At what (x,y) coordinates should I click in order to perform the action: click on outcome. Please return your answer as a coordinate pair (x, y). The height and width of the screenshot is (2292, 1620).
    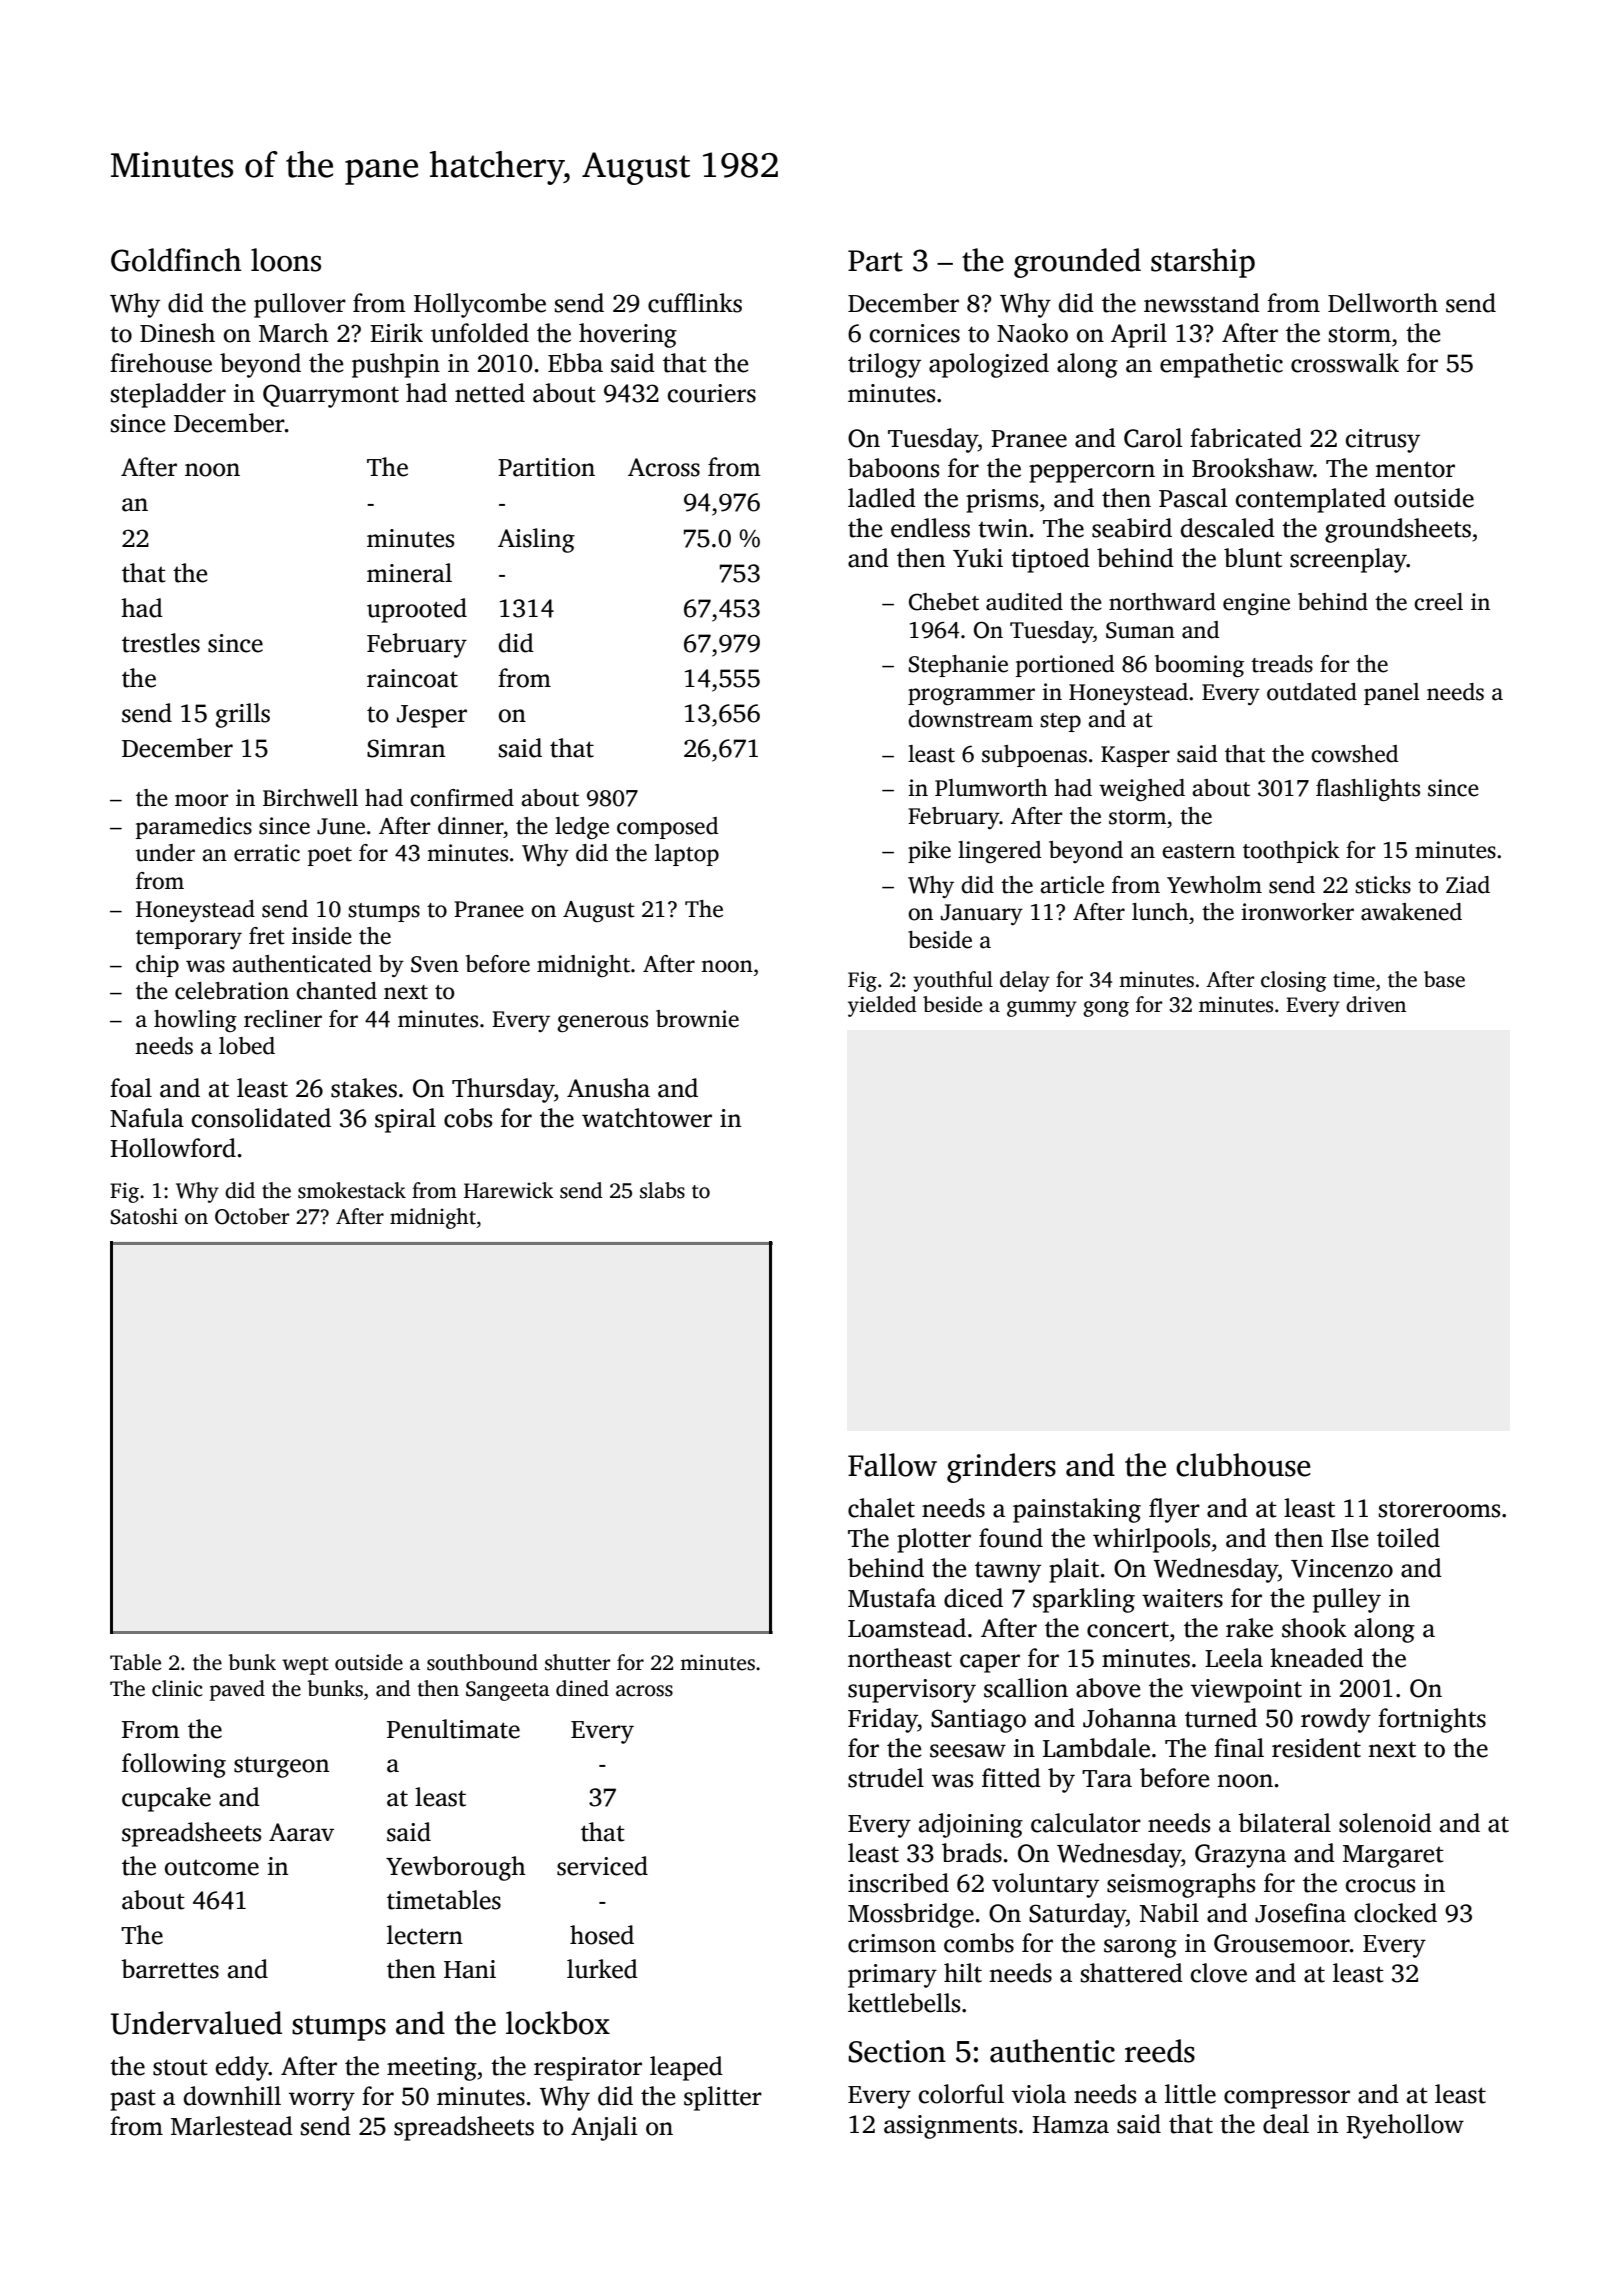
    Looking at the image, I should click on (212, 1868).
